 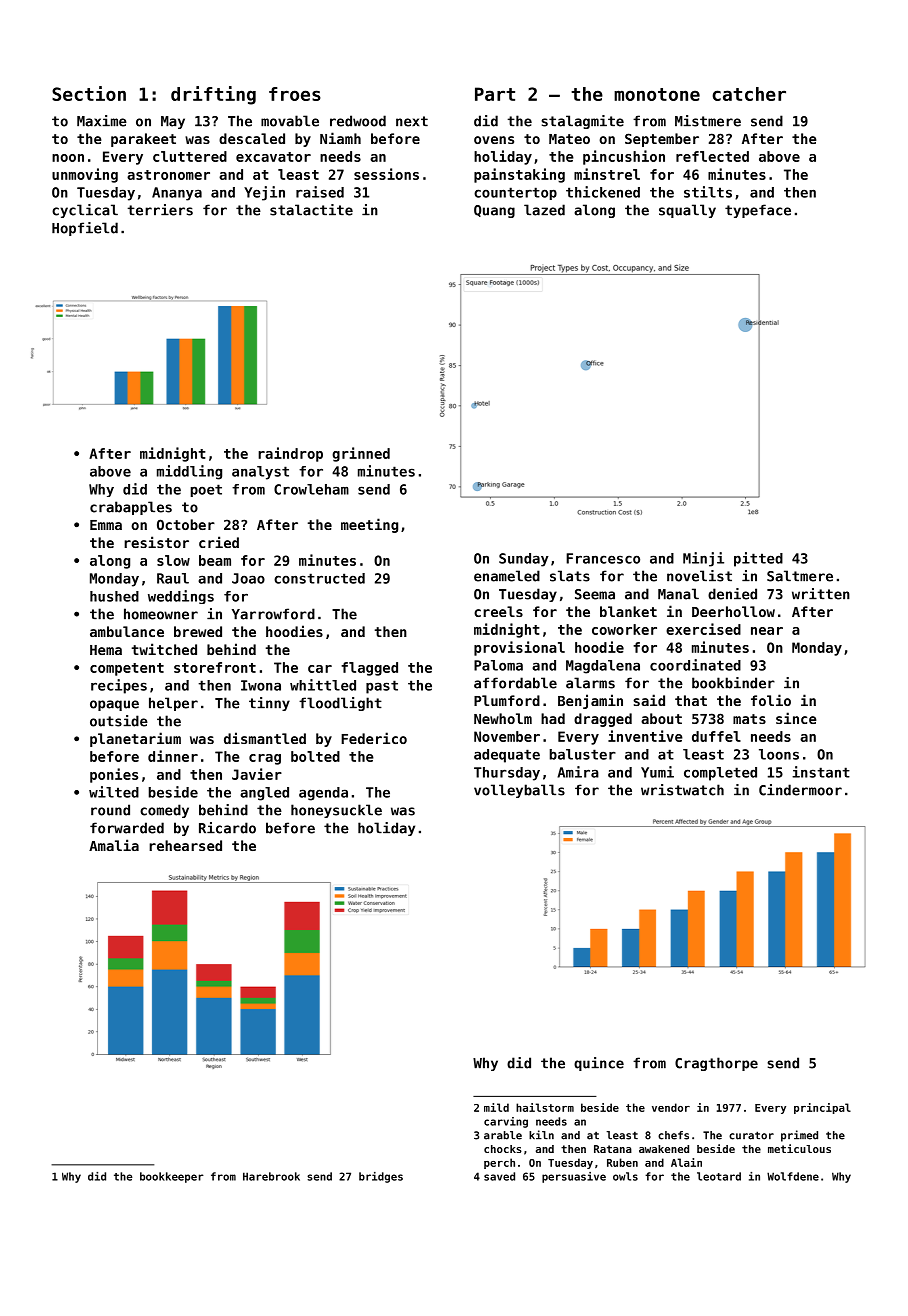 What do you see at coordinates (213, 95) in the screenshot?
I see `drifting` at bounding box center [213, 95].
